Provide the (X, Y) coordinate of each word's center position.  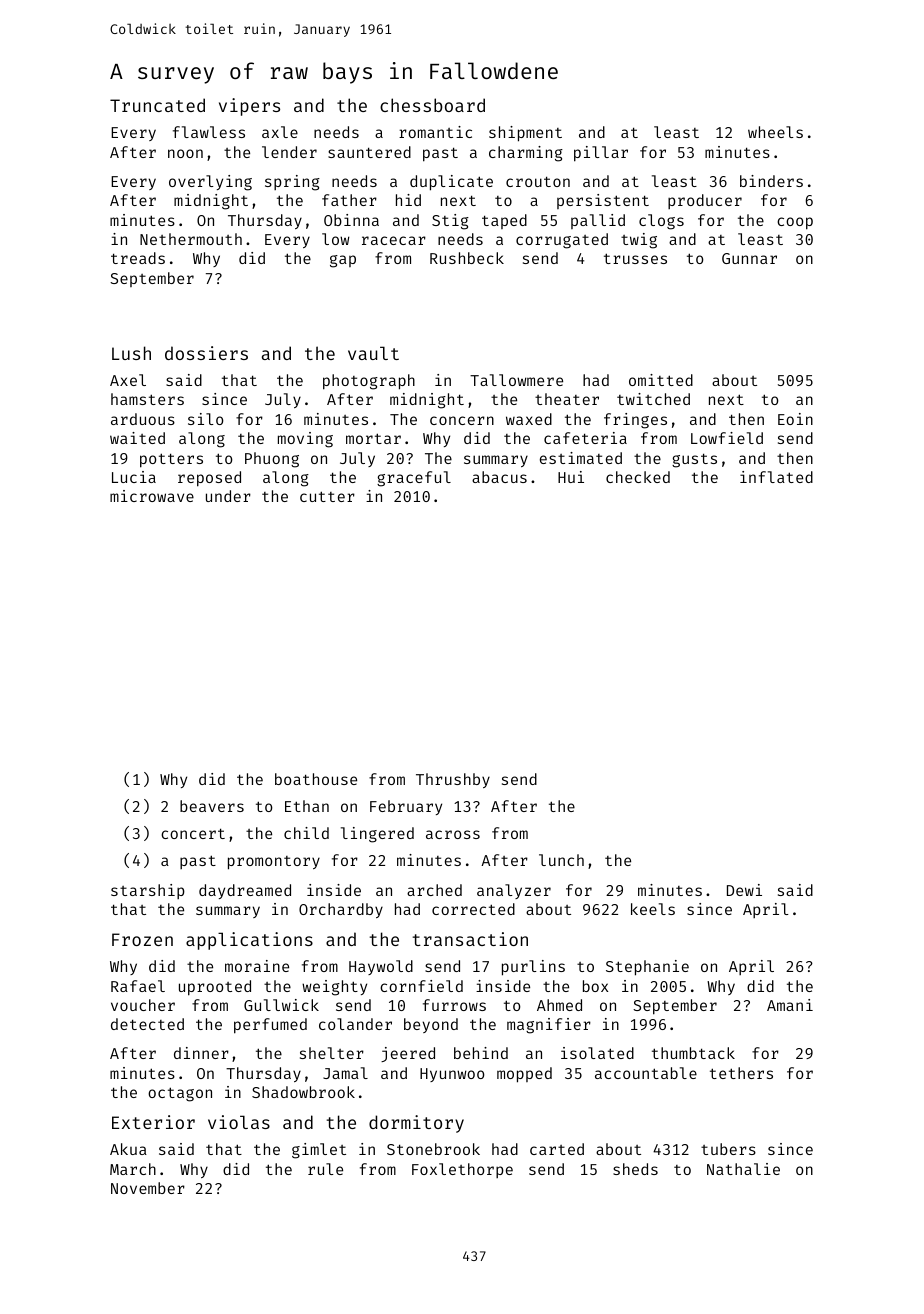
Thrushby (453, 780)
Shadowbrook (303, 1092)
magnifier (549, 1026)
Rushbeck (467, 258)
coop (795, 223)
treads (138, 258)
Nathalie (743, 1169)
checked (638, 477)
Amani (790, 1005)
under (228, 496)
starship (148, 891)
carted (557, 1149)
